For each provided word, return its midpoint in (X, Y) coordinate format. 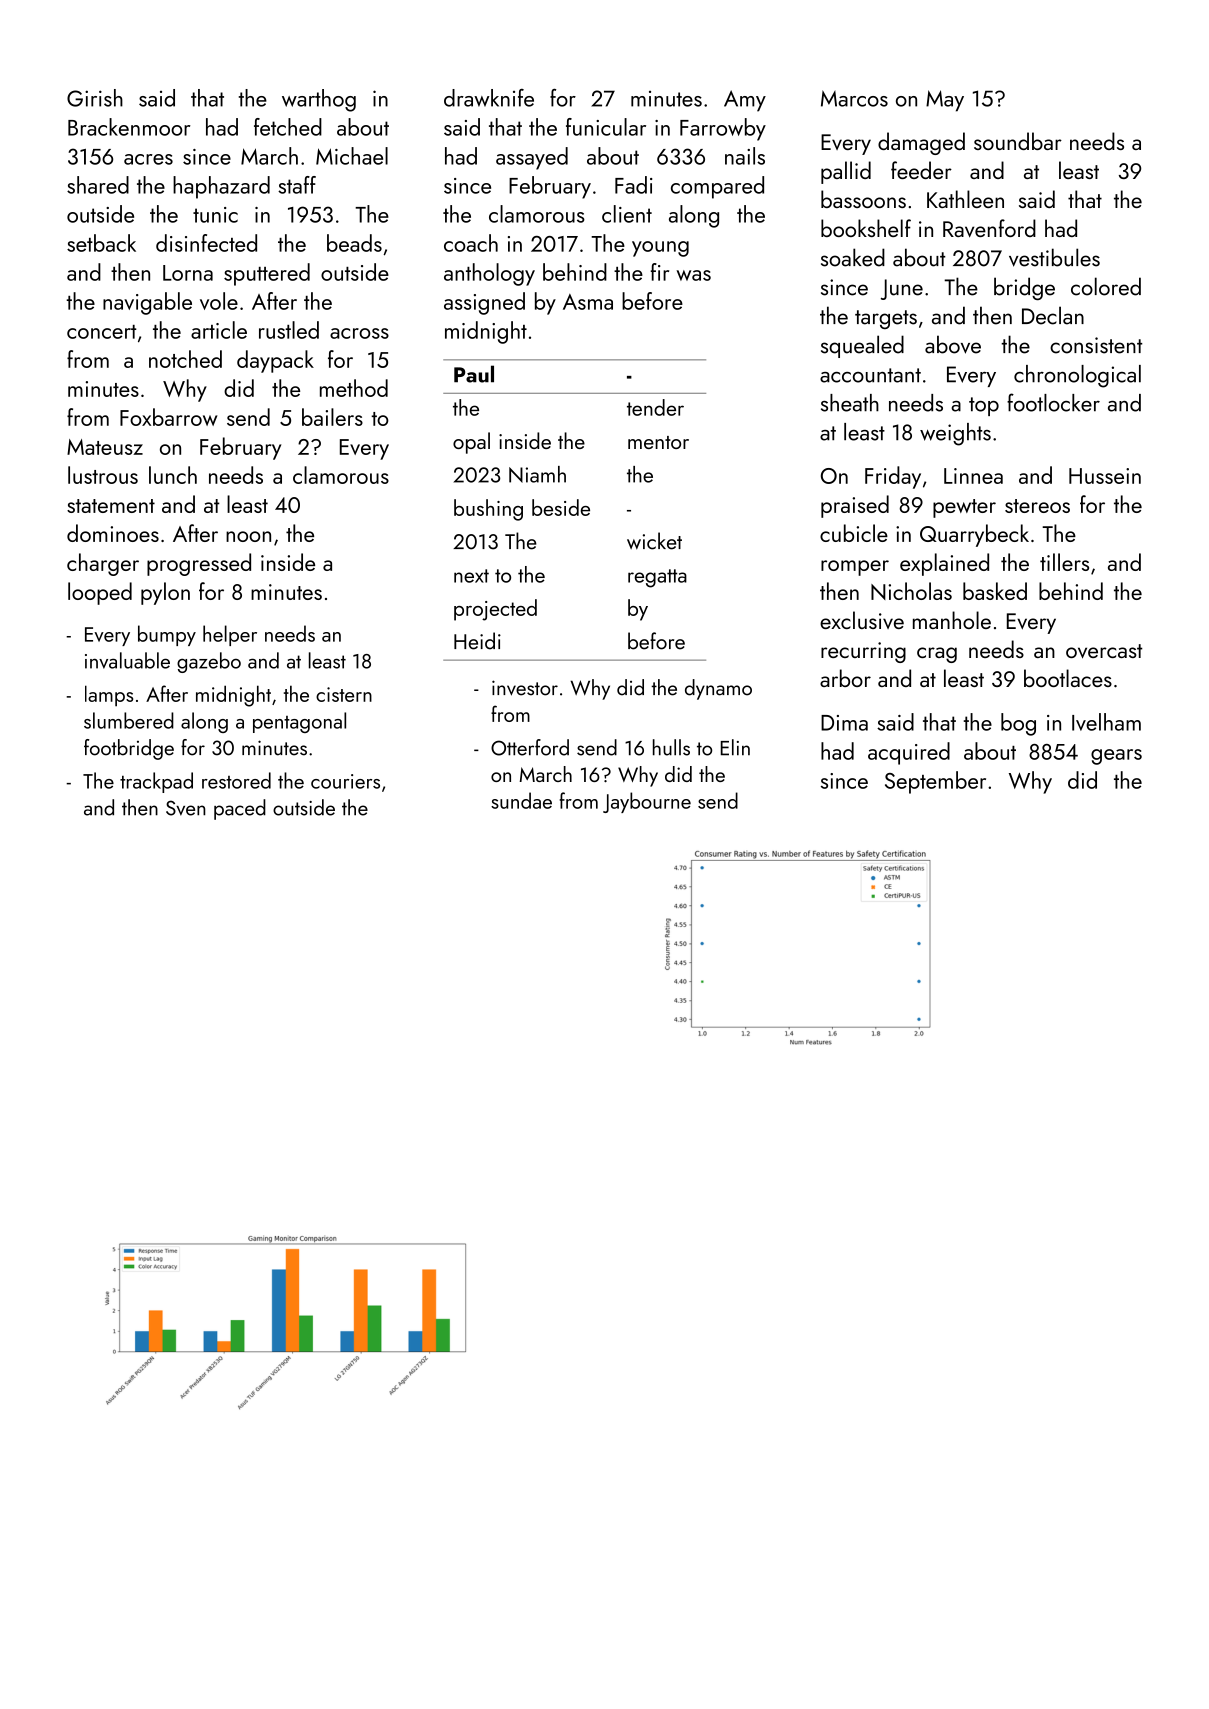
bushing (488, 510)
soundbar (1018, 141)
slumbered (129, 720)
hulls (671, 747)
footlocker (1053, 402)
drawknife (489, 98)
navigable (147, 303)
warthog (319, 100)
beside (561, 507)
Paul (474, 374)
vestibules (1054, 257)
